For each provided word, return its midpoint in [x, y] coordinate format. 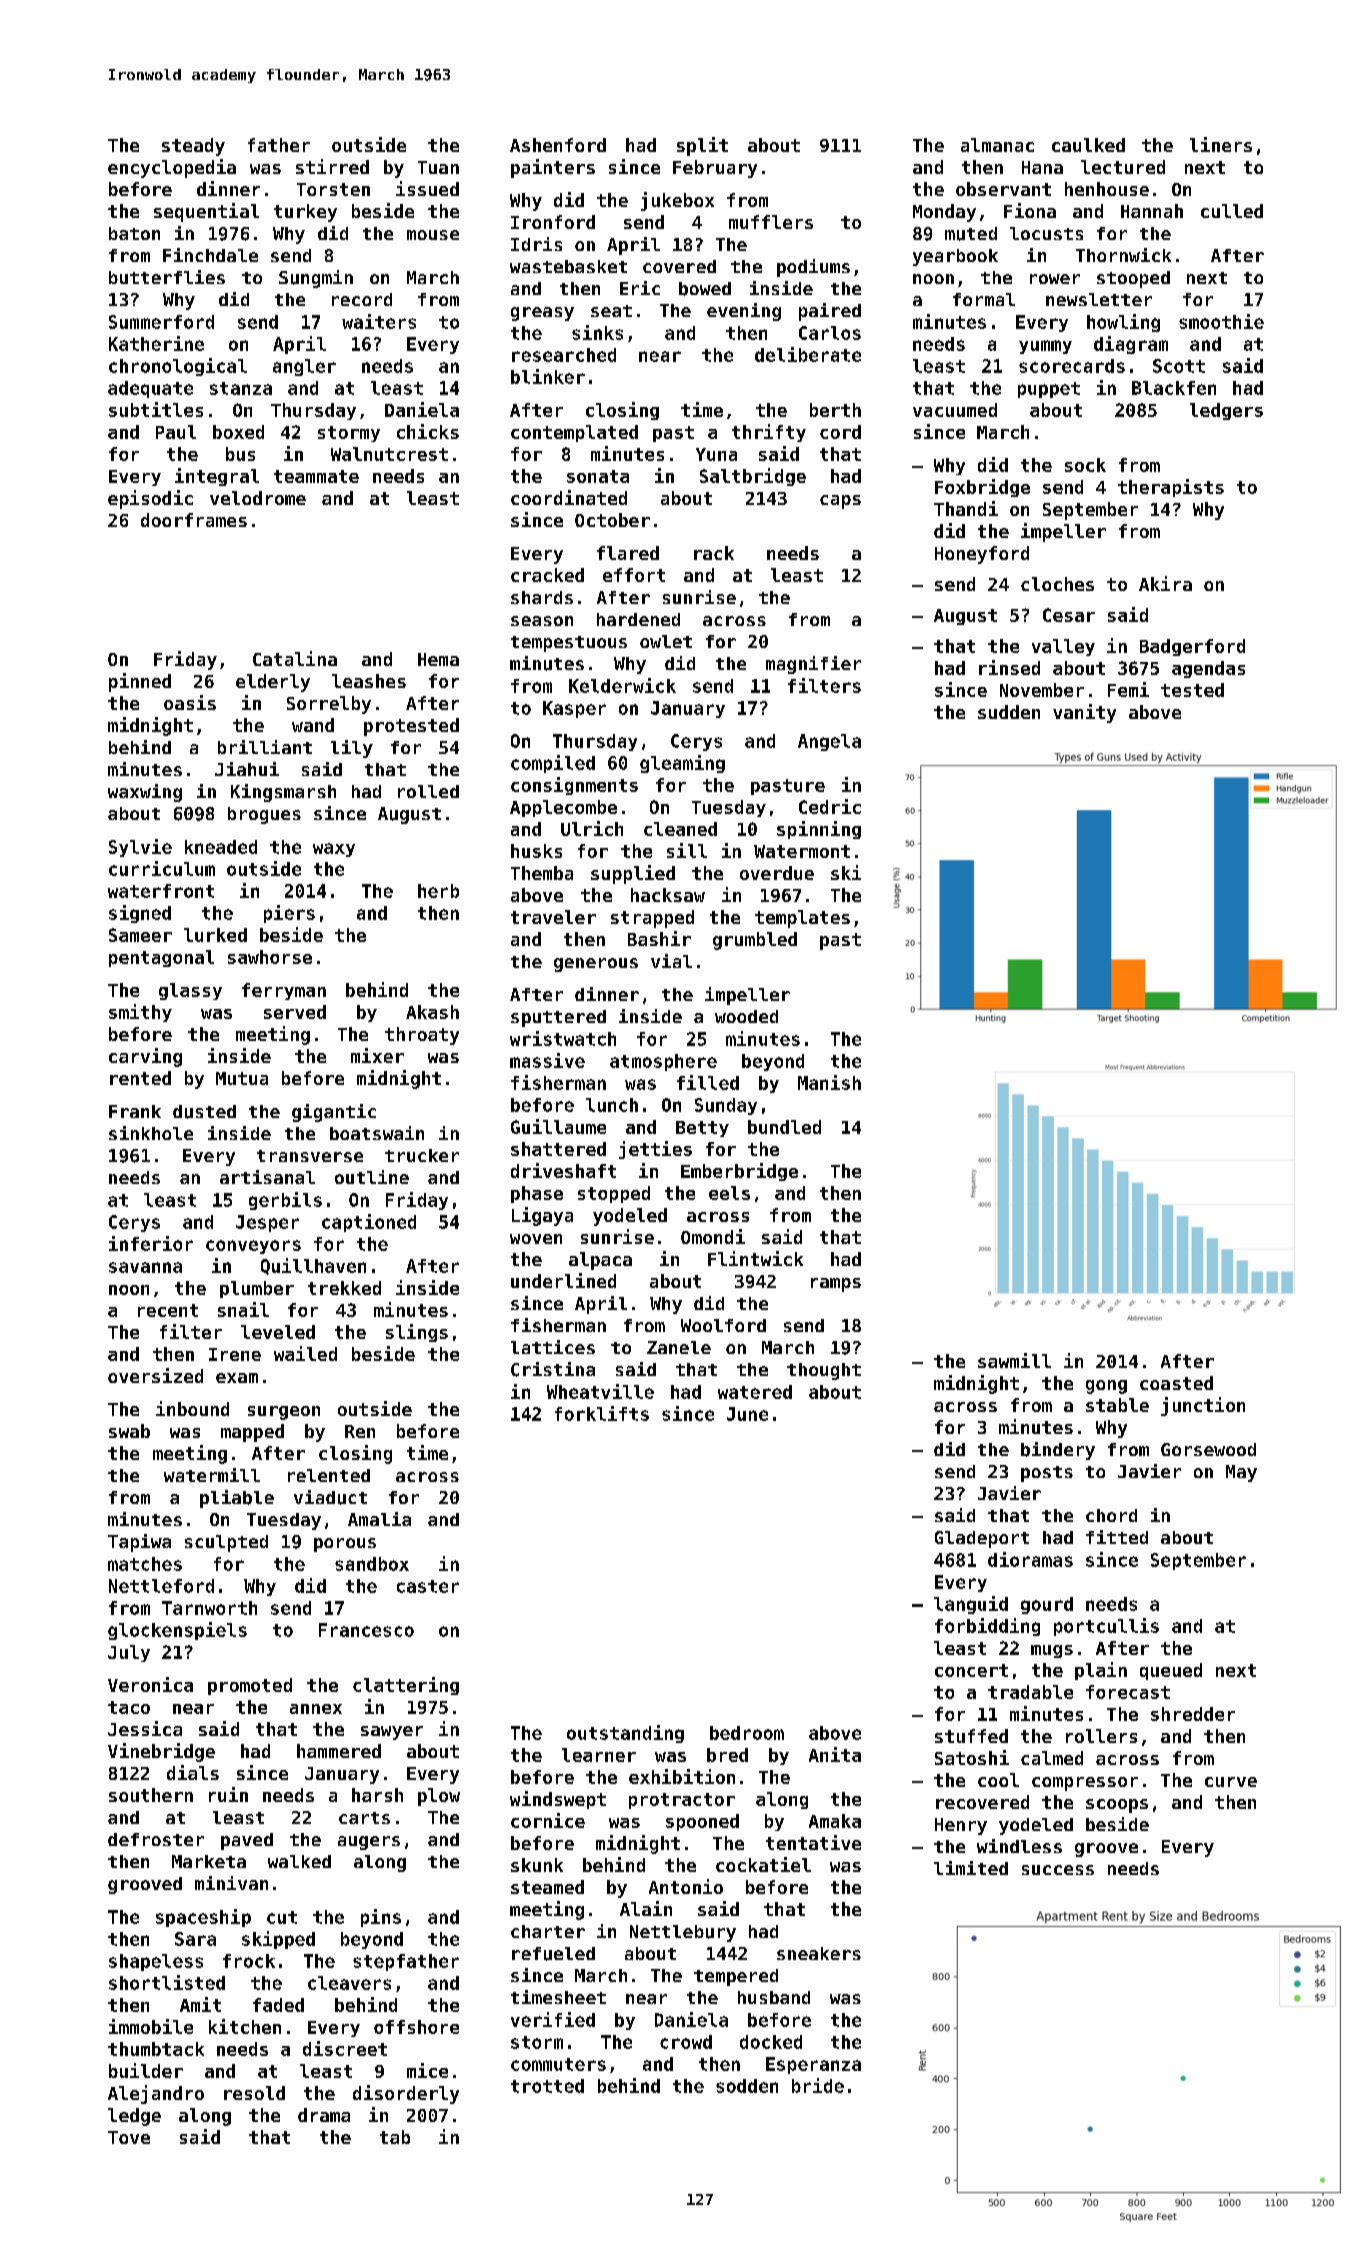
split [702, 146]
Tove [129, 2137]
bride [818, 2085]
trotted [547, 2086]
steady [193, 147]
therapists [1171, 488]
